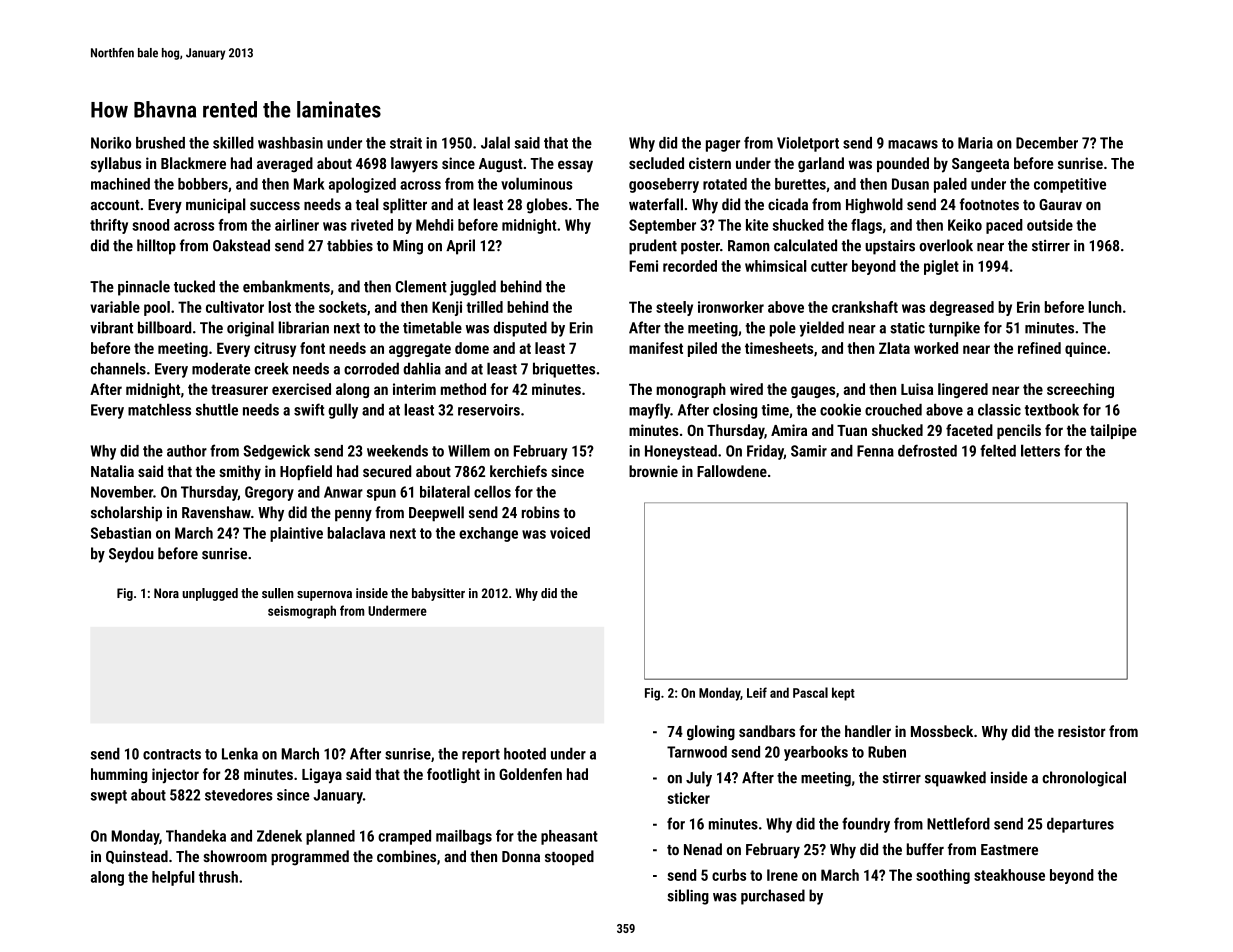 The image size is (1233, 952). Describe the element at coordinates (998, 450) in the page. I see `felted` at that location.
